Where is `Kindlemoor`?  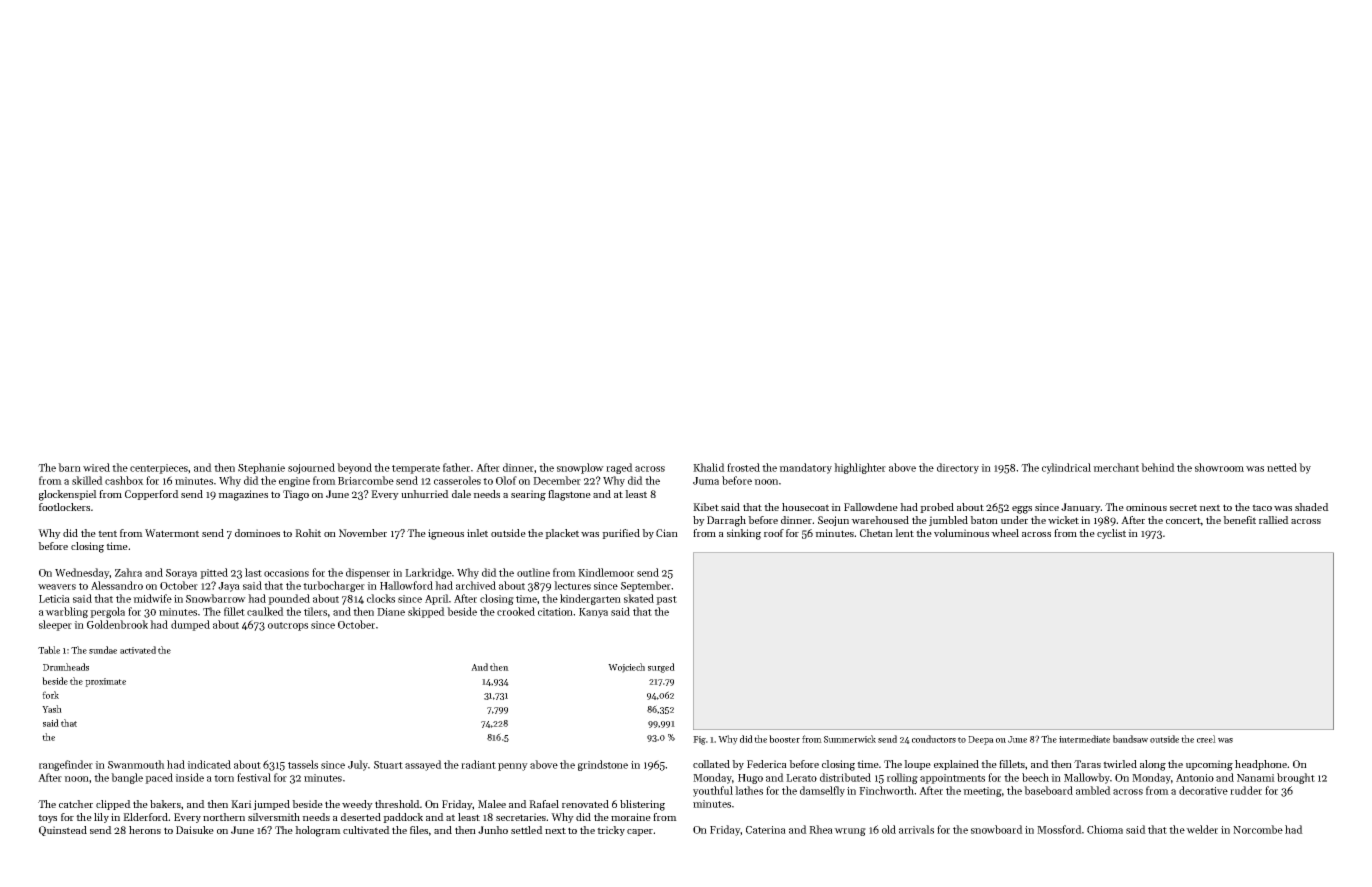
Kindlemoor is located at coordinates (606, 572).
